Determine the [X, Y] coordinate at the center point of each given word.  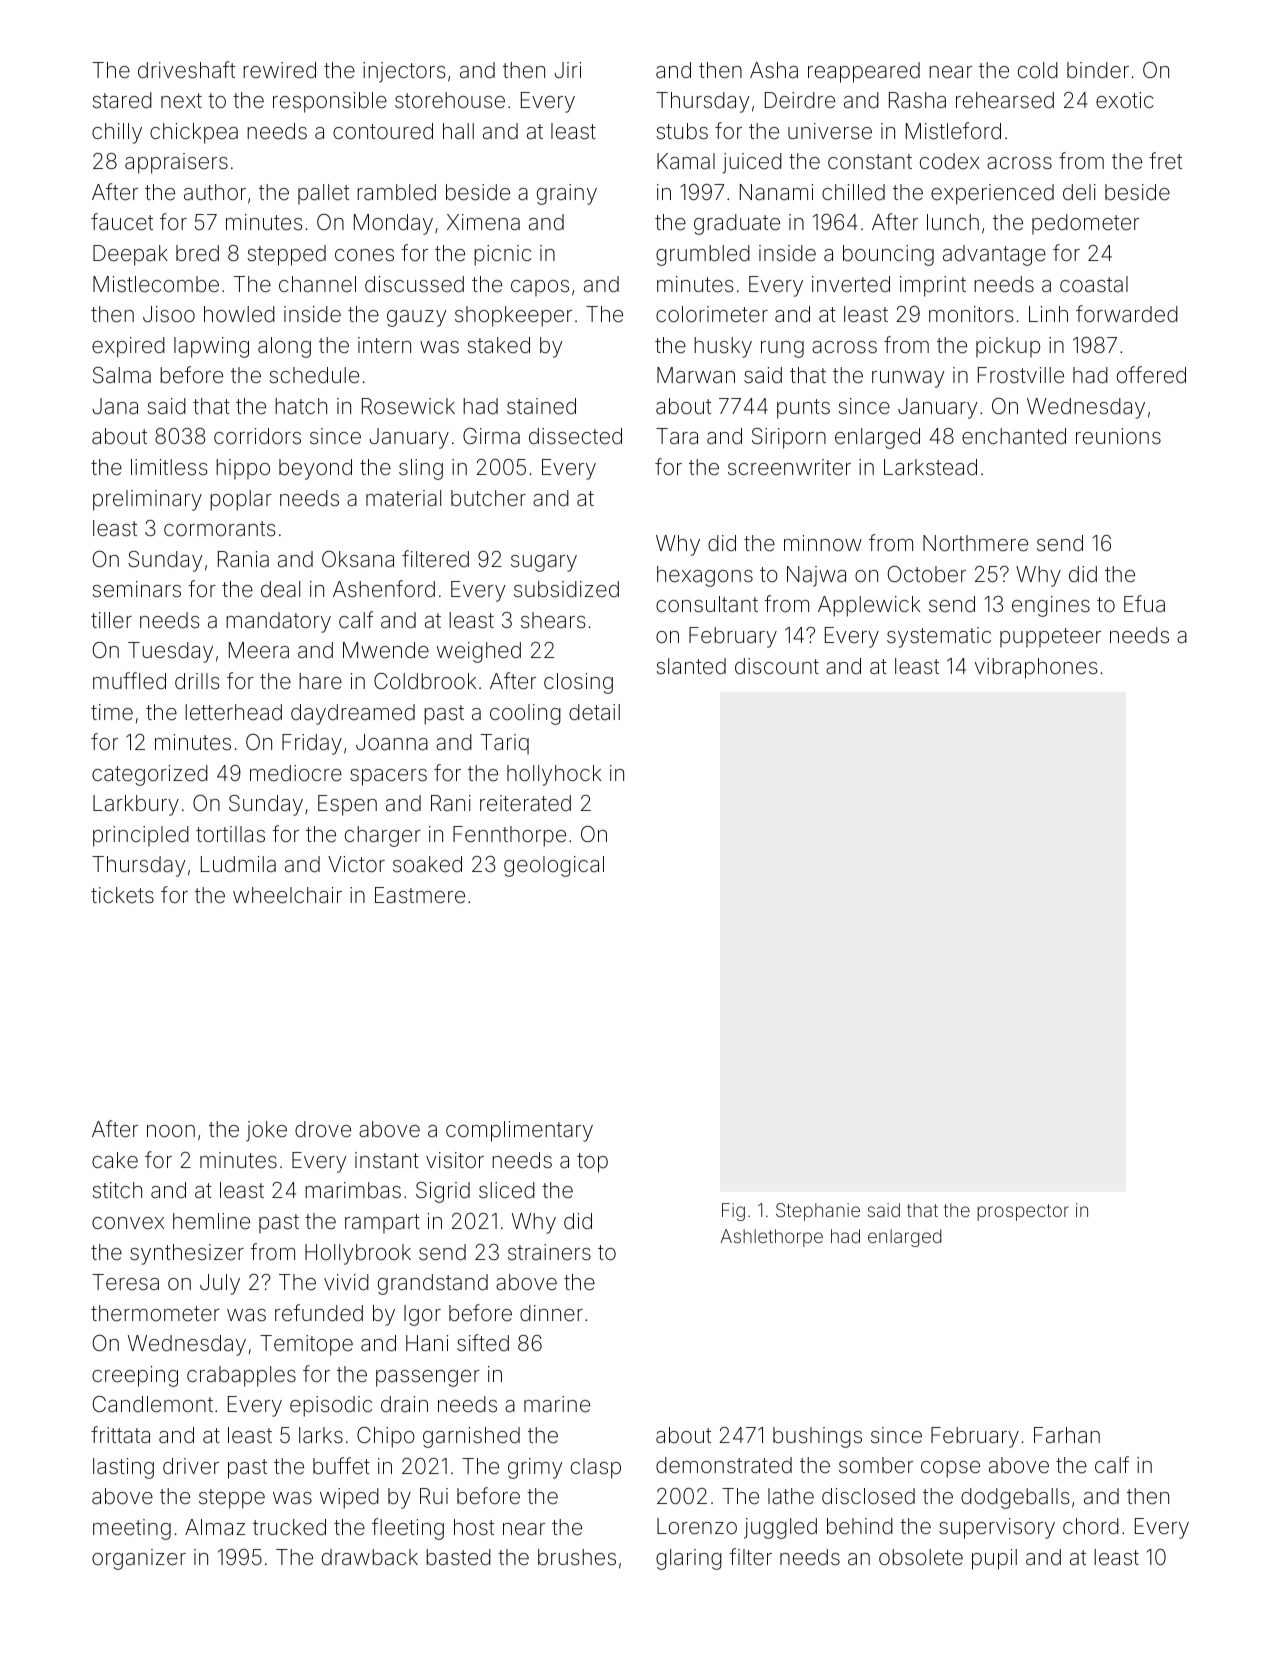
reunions [1118, 436]
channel [317, 284]
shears [553, 620]
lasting [123, 1468]
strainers [549, 1252]
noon [171, 1131]
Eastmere [420, 895]
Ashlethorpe [771, 1238]
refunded [319, 1313]
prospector [1023, 1212]
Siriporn [789, 438]
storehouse [450, 100]
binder [1098, 70]
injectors [404, 72]
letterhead [233, 712]
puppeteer [1050, 638]
